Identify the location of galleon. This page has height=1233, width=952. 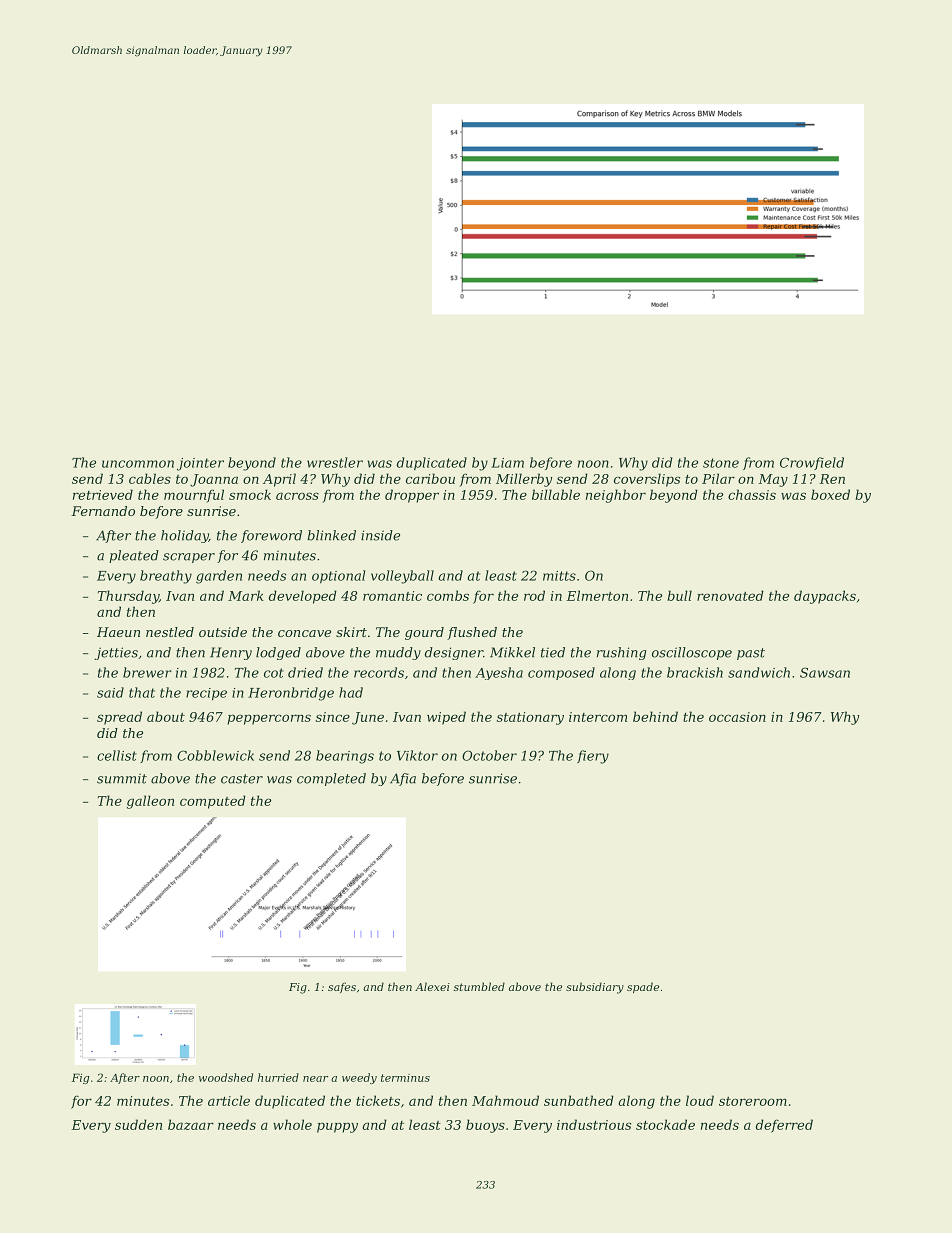
(150, 802).
